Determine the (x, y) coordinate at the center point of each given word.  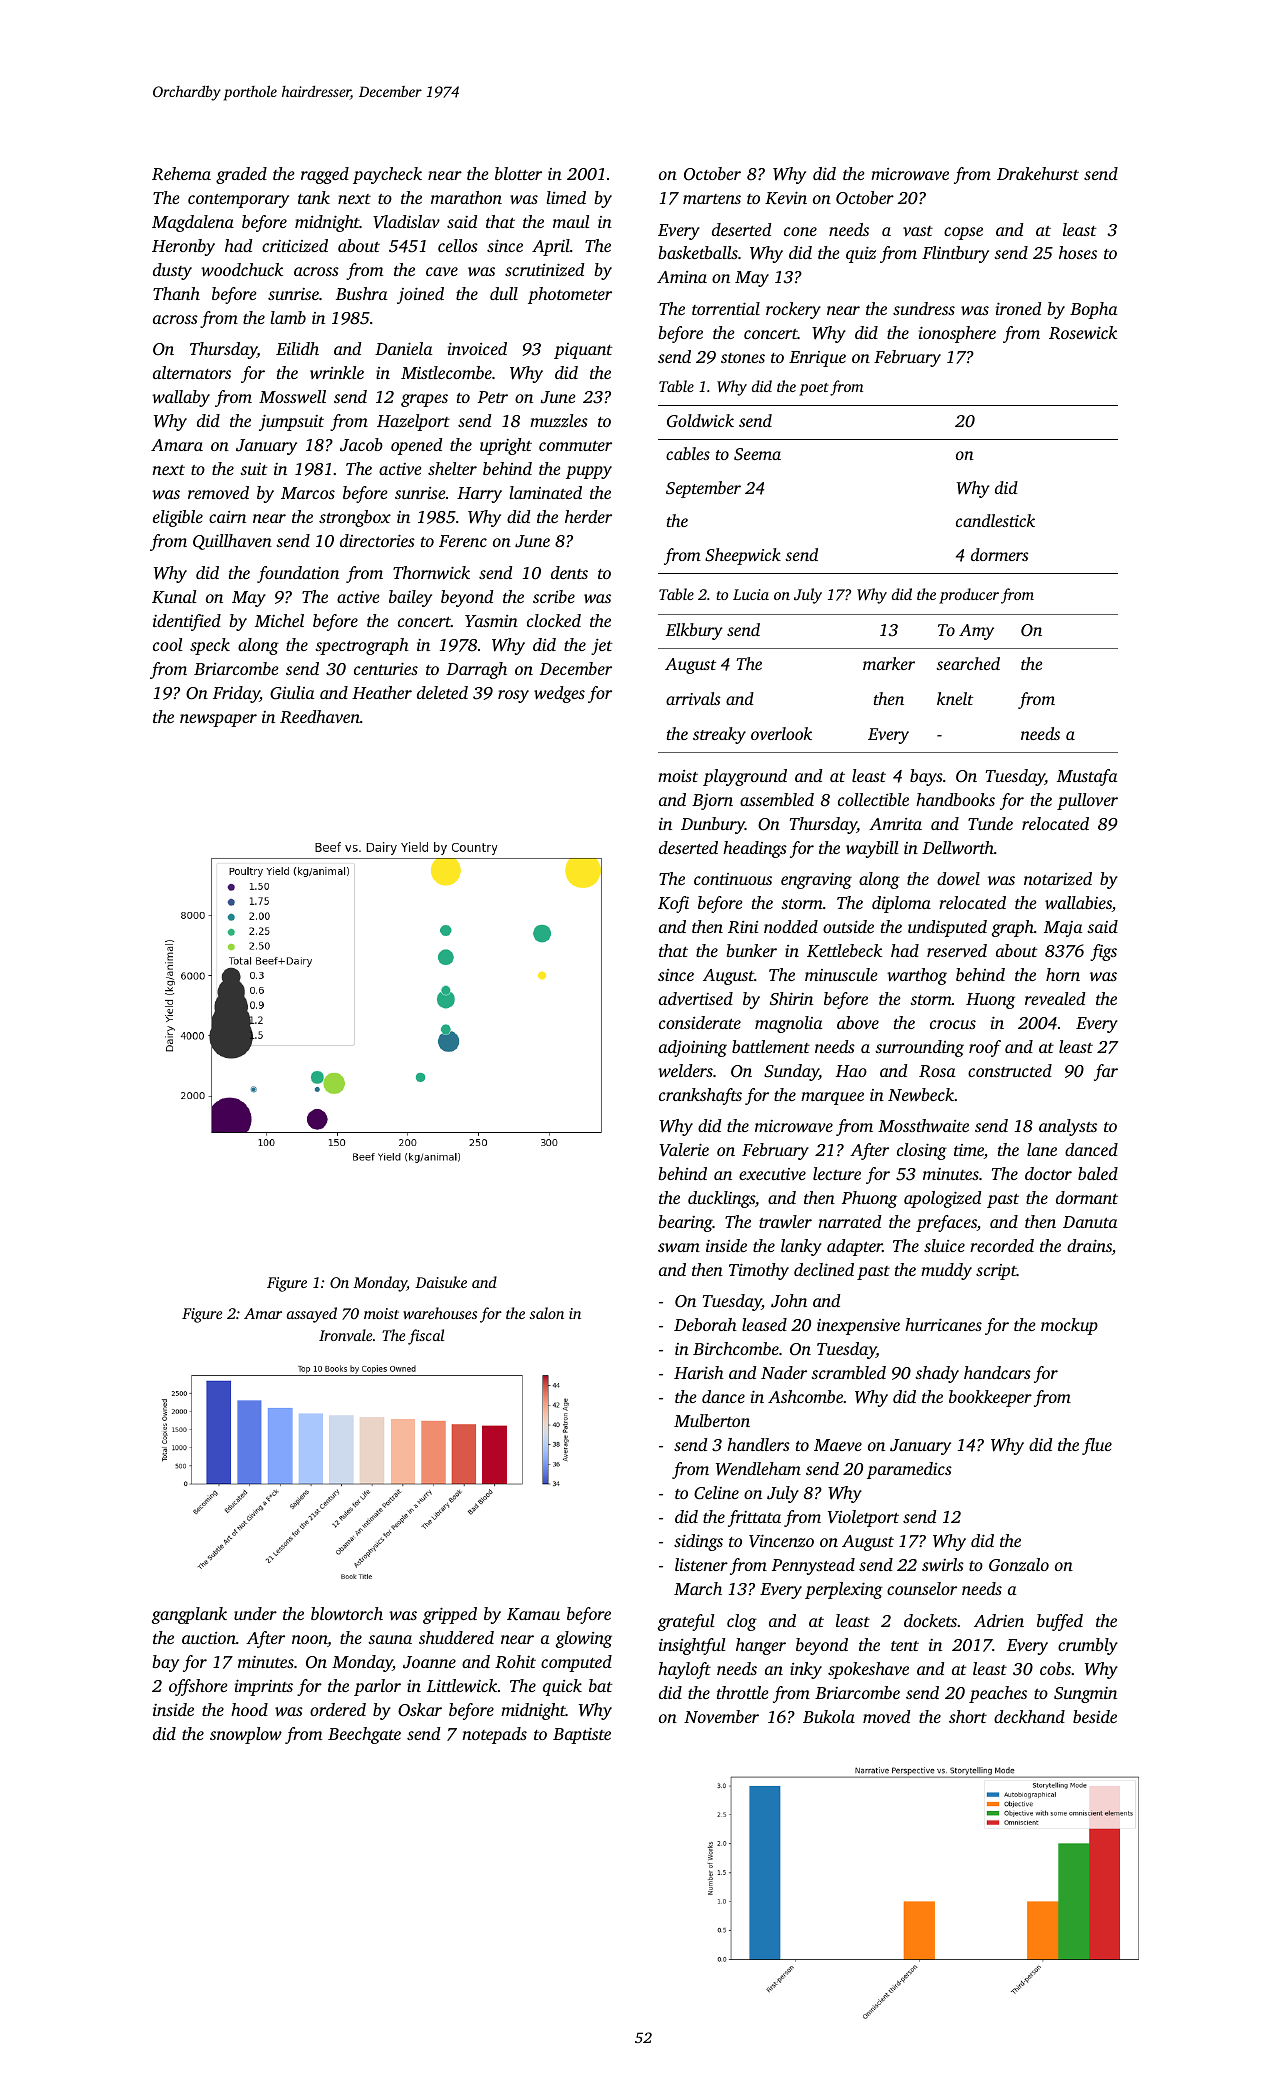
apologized (942, 1199)
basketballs (698, 252)
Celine (716, 1493)
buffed (1060, 1622)
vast (918, 231)
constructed (1010, 1070)
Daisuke (441, 1282)
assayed (312, 1315)
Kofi (673, 904)
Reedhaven (320, 716)
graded (241, 175)
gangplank (189, 1615)
